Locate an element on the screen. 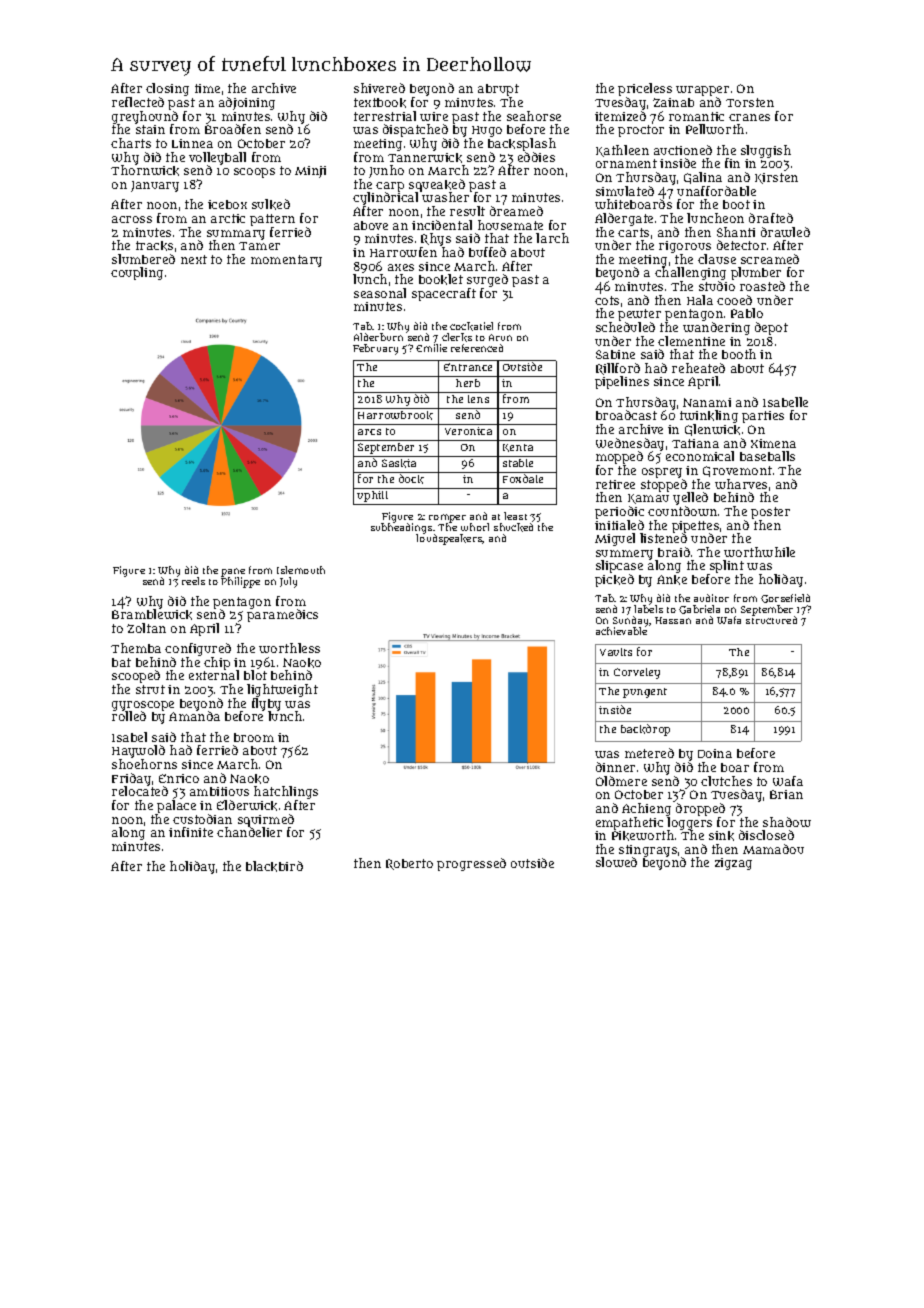 The height and width of the screenshot is (1308, 924). Doina is located at coordinates (715, 753).
